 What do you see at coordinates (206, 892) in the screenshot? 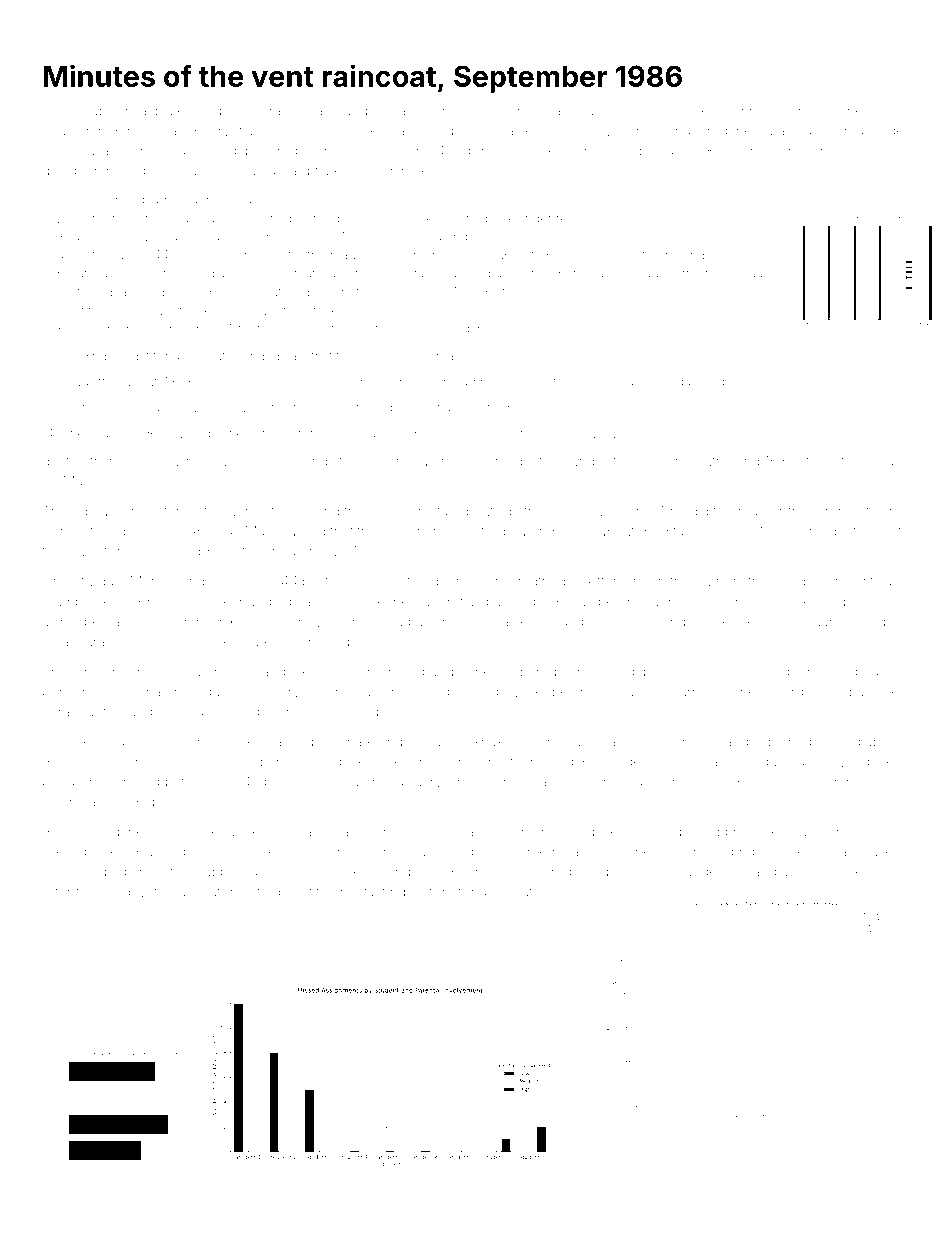
I see `animator` at bounding box center [206, 892].
